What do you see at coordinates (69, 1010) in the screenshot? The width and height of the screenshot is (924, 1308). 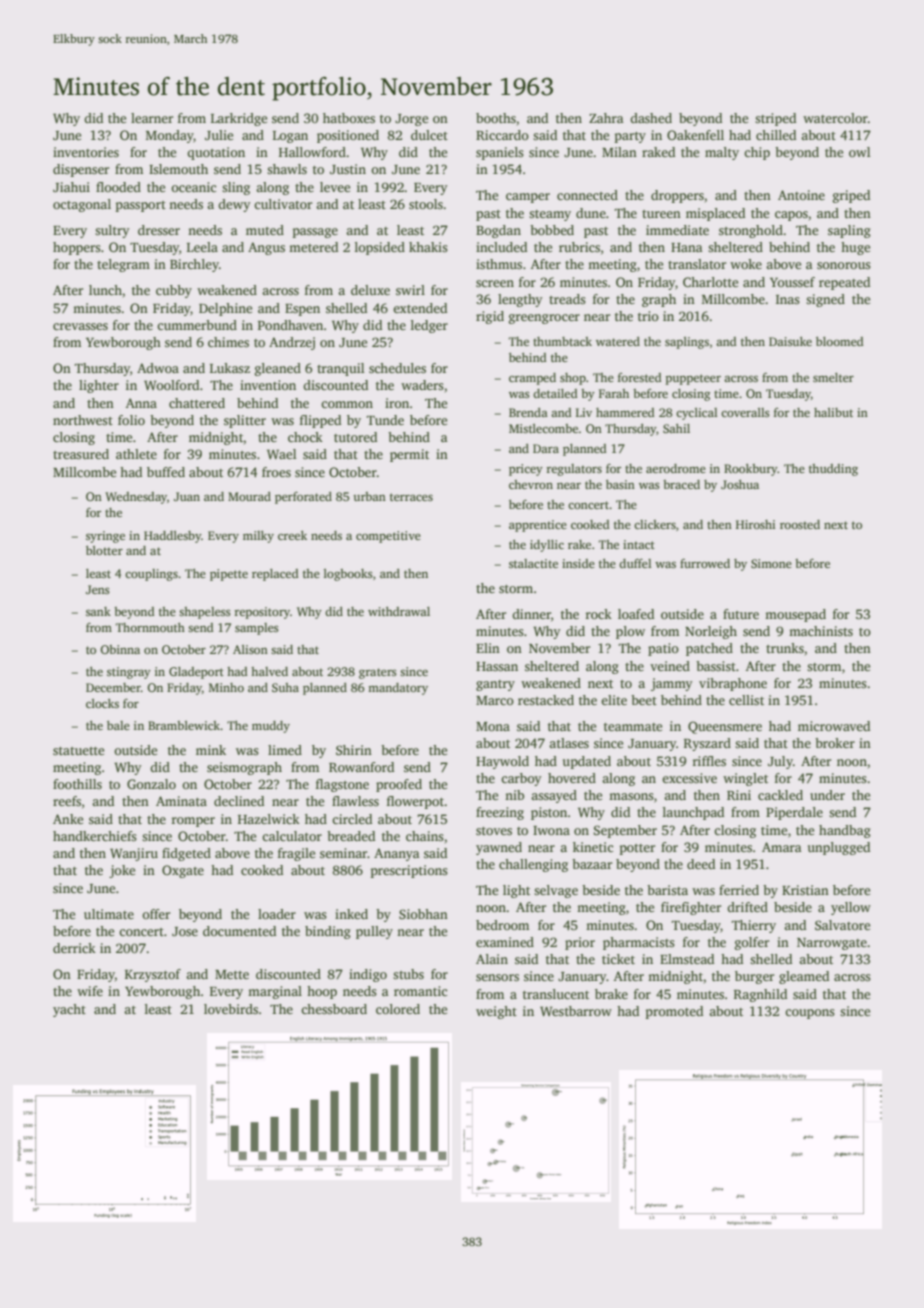 I see `yacht` at bounding box center [69, 1010].
